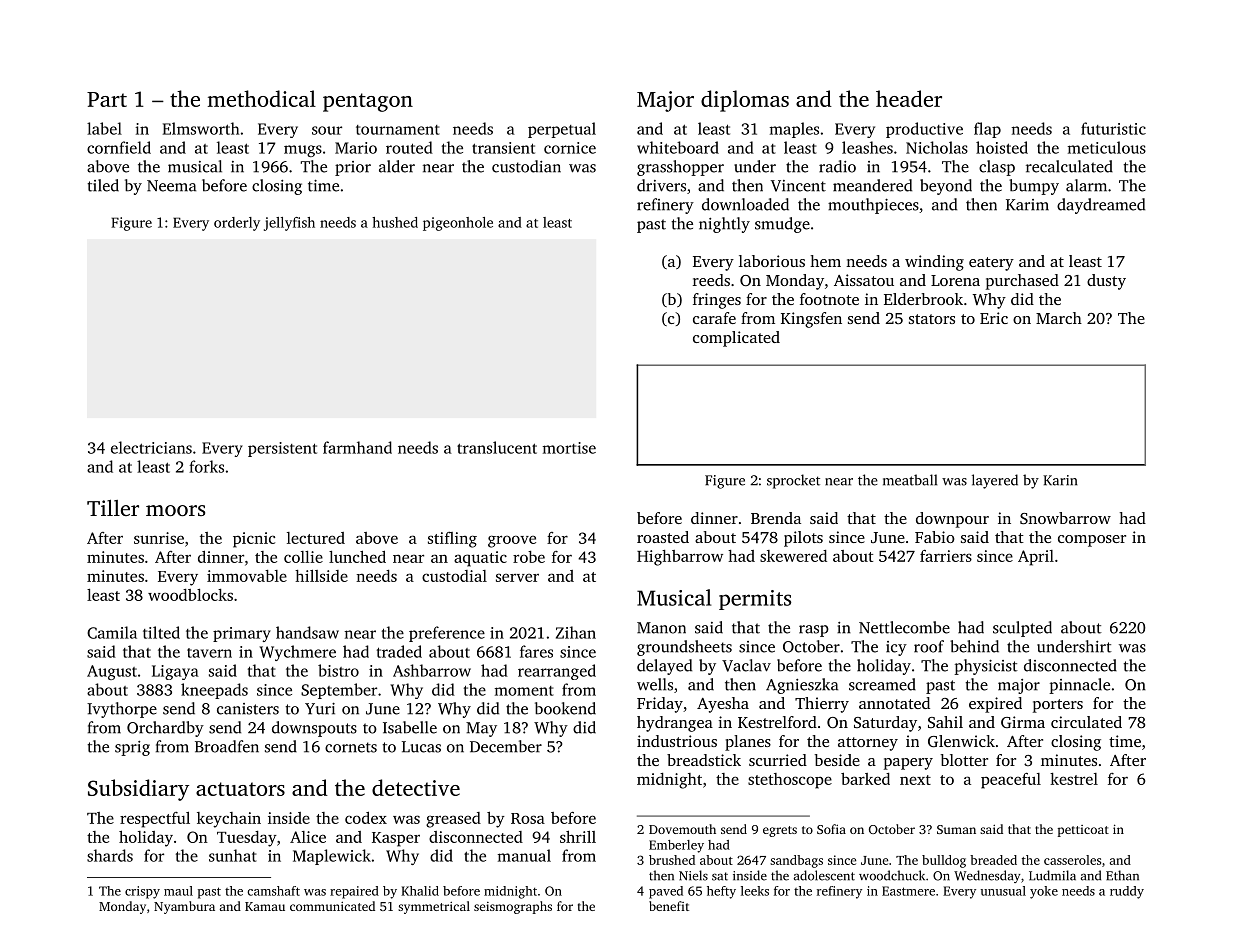 The height and width of the screenshot is (952, 1233). I want to click on header, so click(909, 98).
